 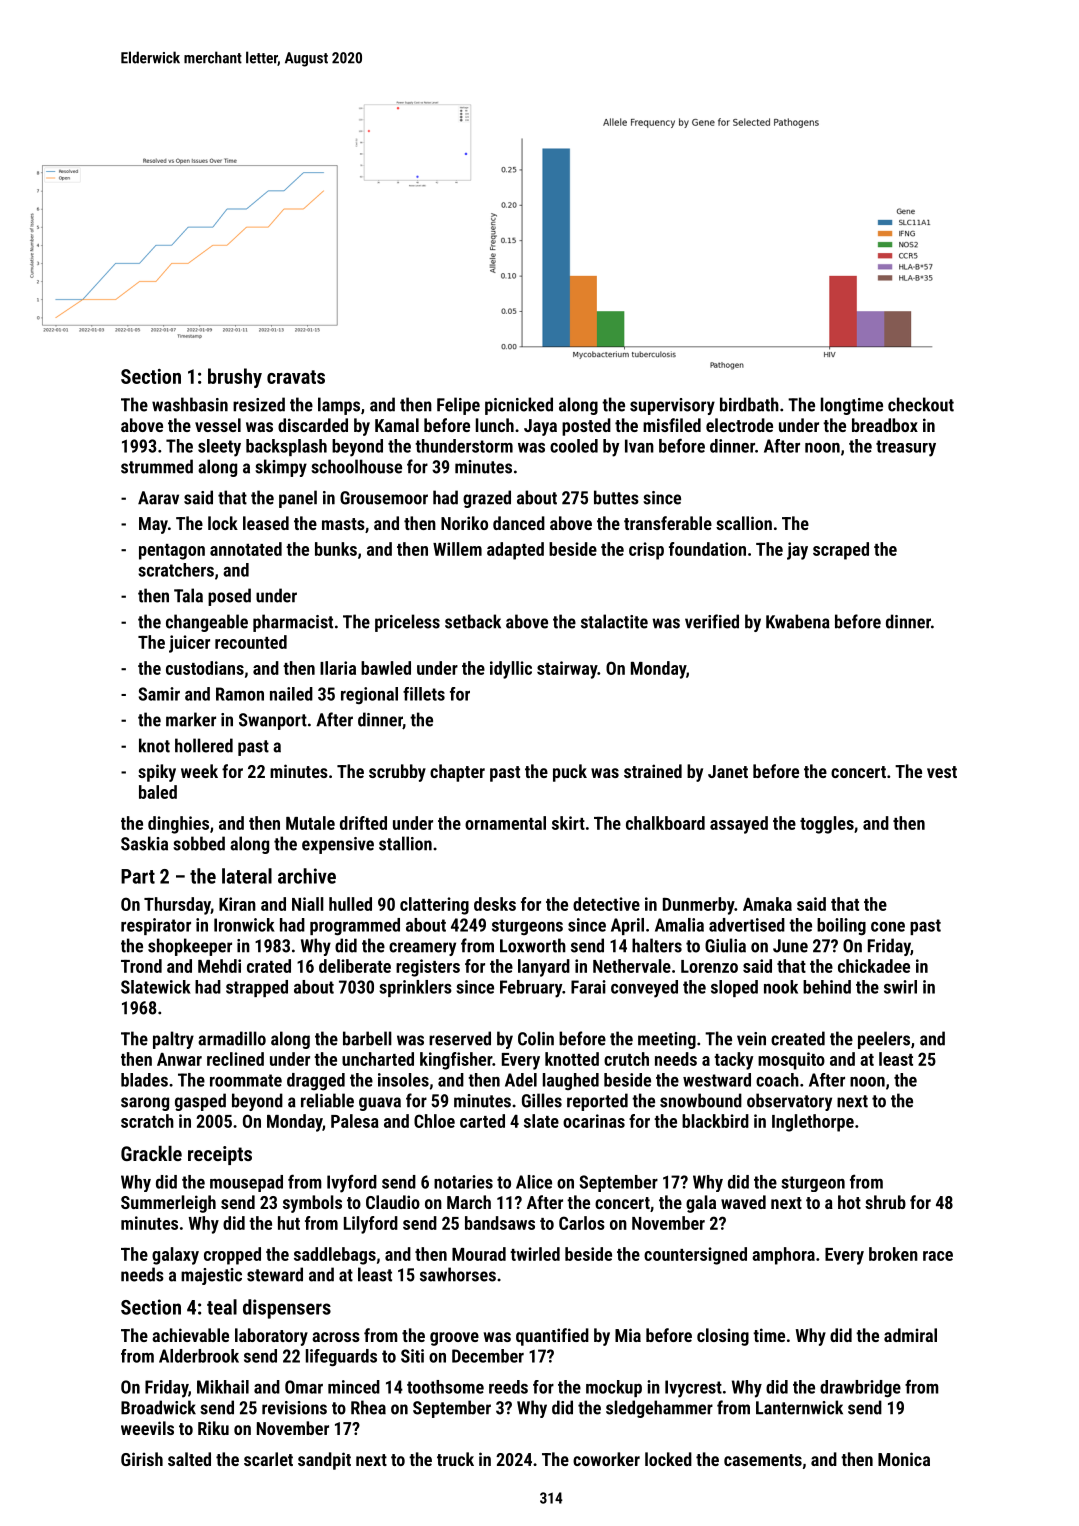 What do you see at coordinates (747, 925) in the page?
I see `advertised` at bounding box center [747, 925].
